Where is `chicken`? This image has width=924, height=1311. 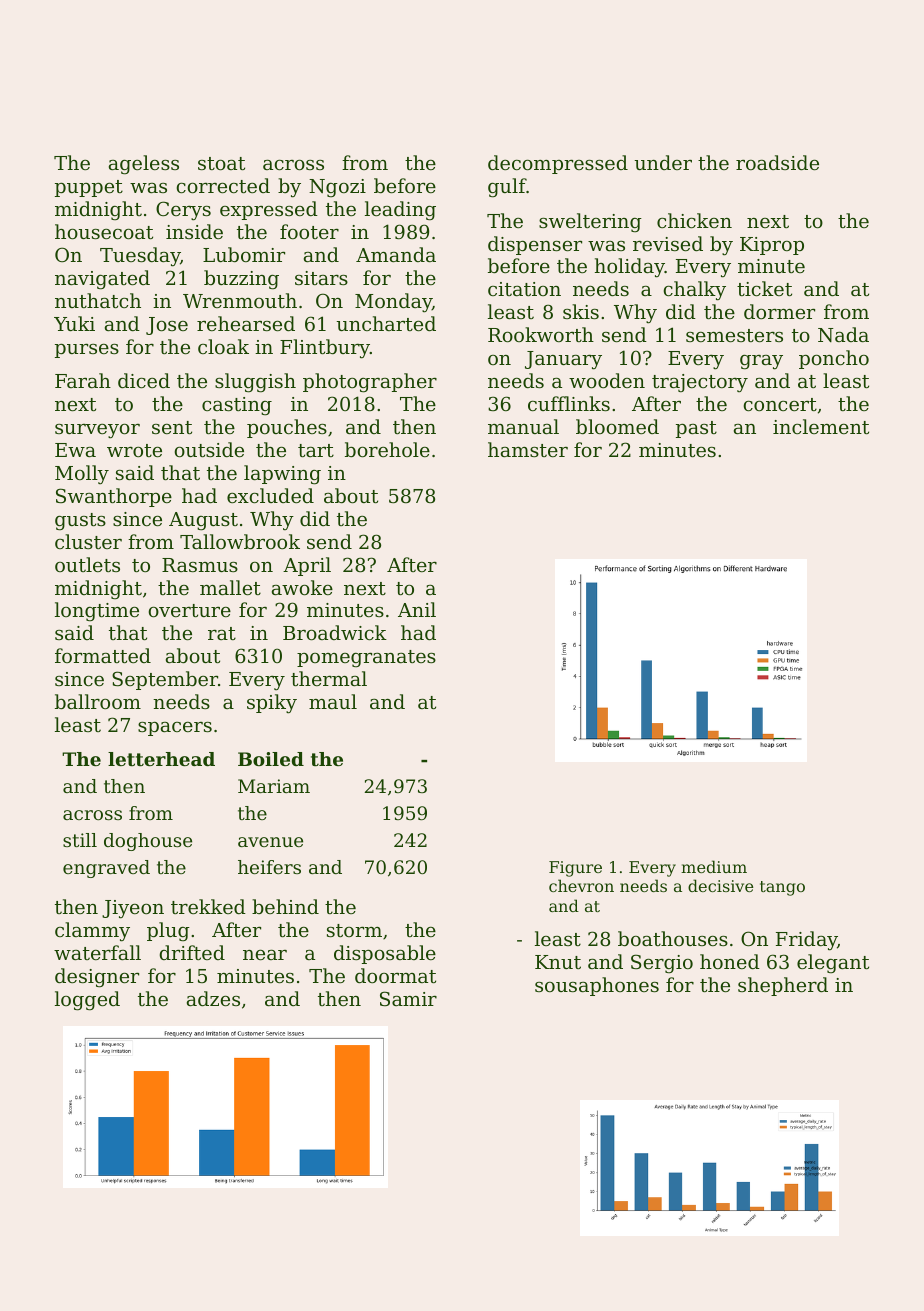
chicken is located at coordinates (694, 220).
